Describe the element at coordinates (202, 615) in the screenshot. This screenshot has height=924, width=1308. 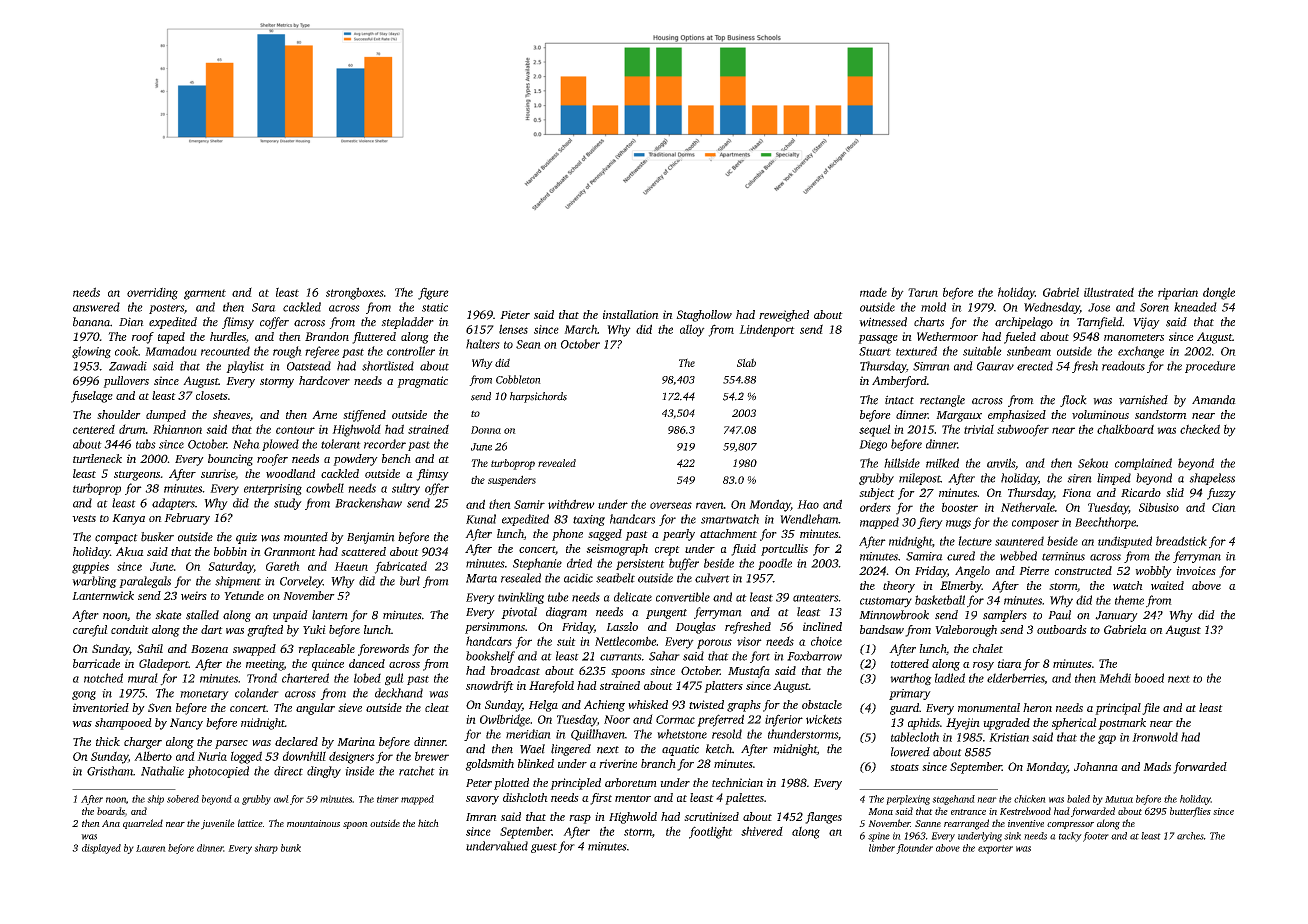
I see `stalled` at that location.
